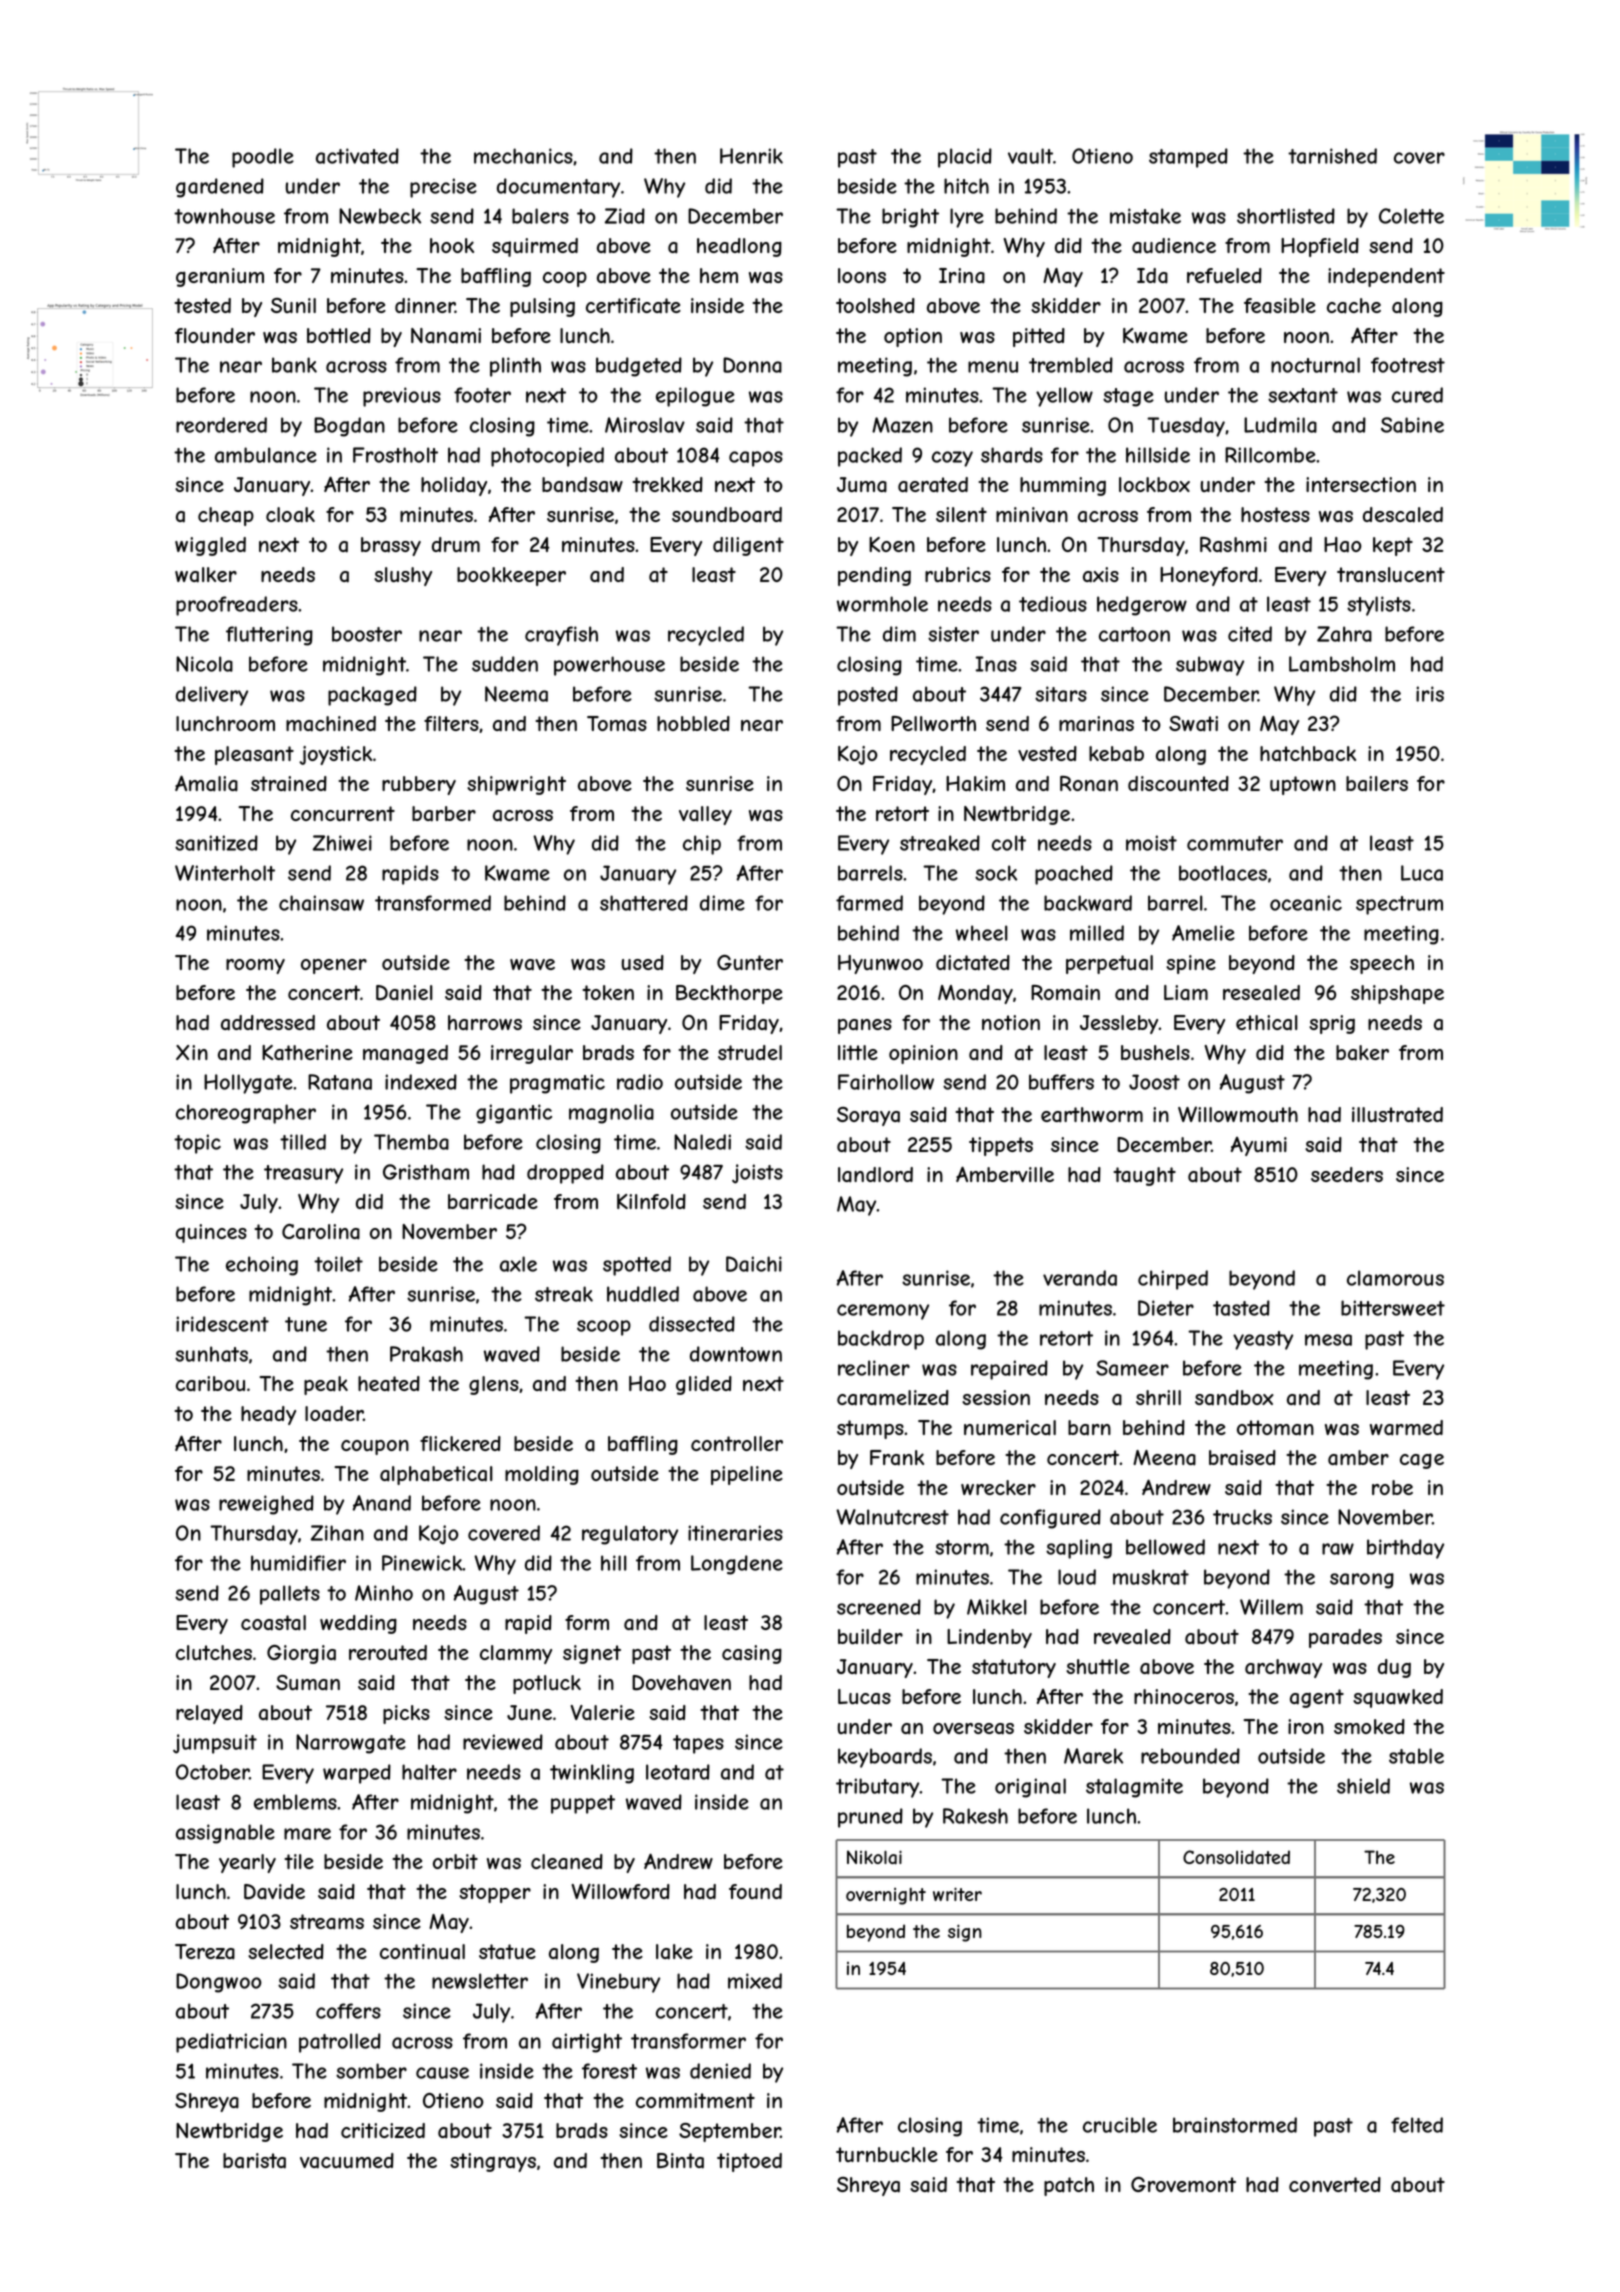  I want to click on hook, so click(452, 245).
